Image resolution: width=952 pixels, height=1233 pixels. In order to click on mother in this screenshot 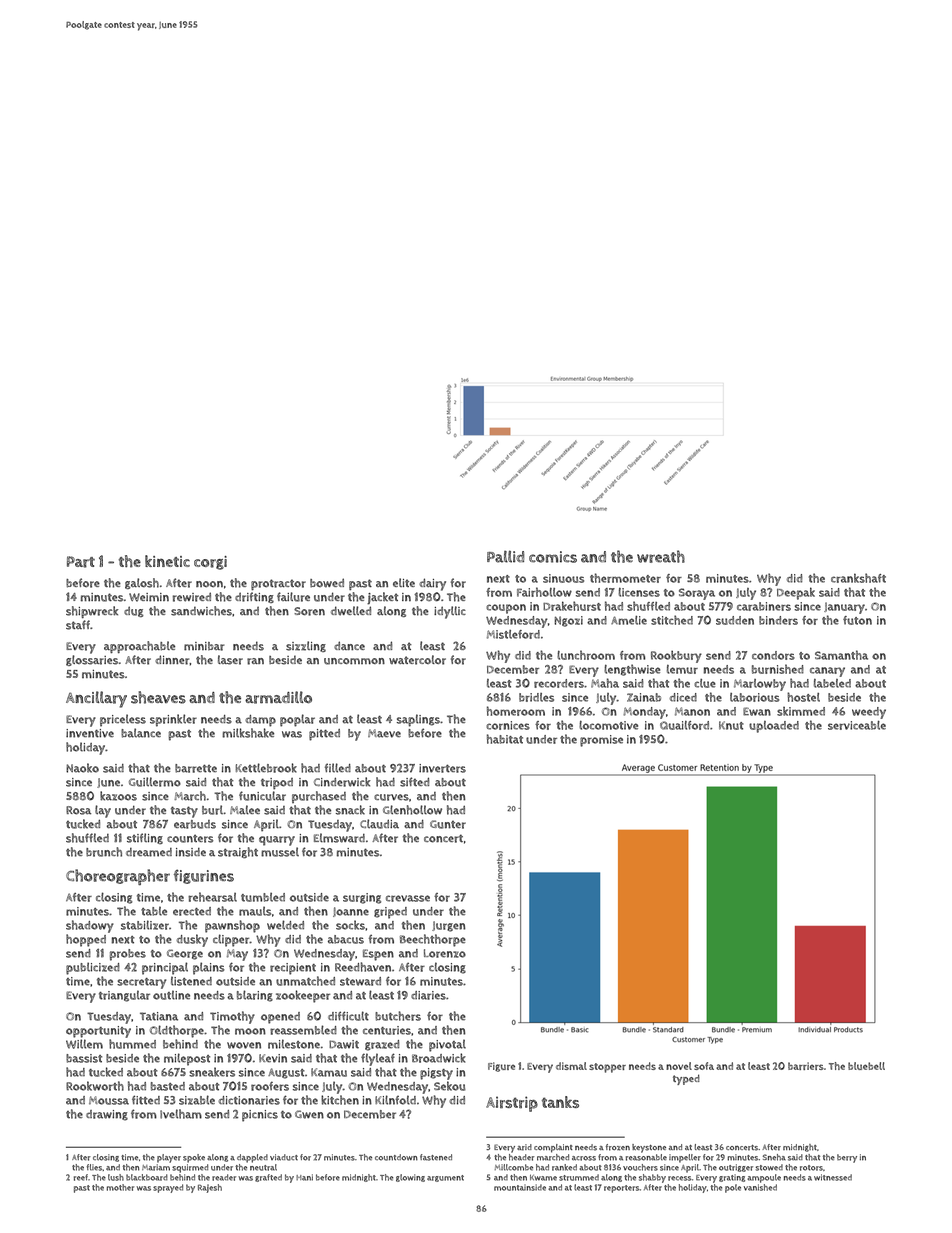, I will do `click(120, 1187)`.
